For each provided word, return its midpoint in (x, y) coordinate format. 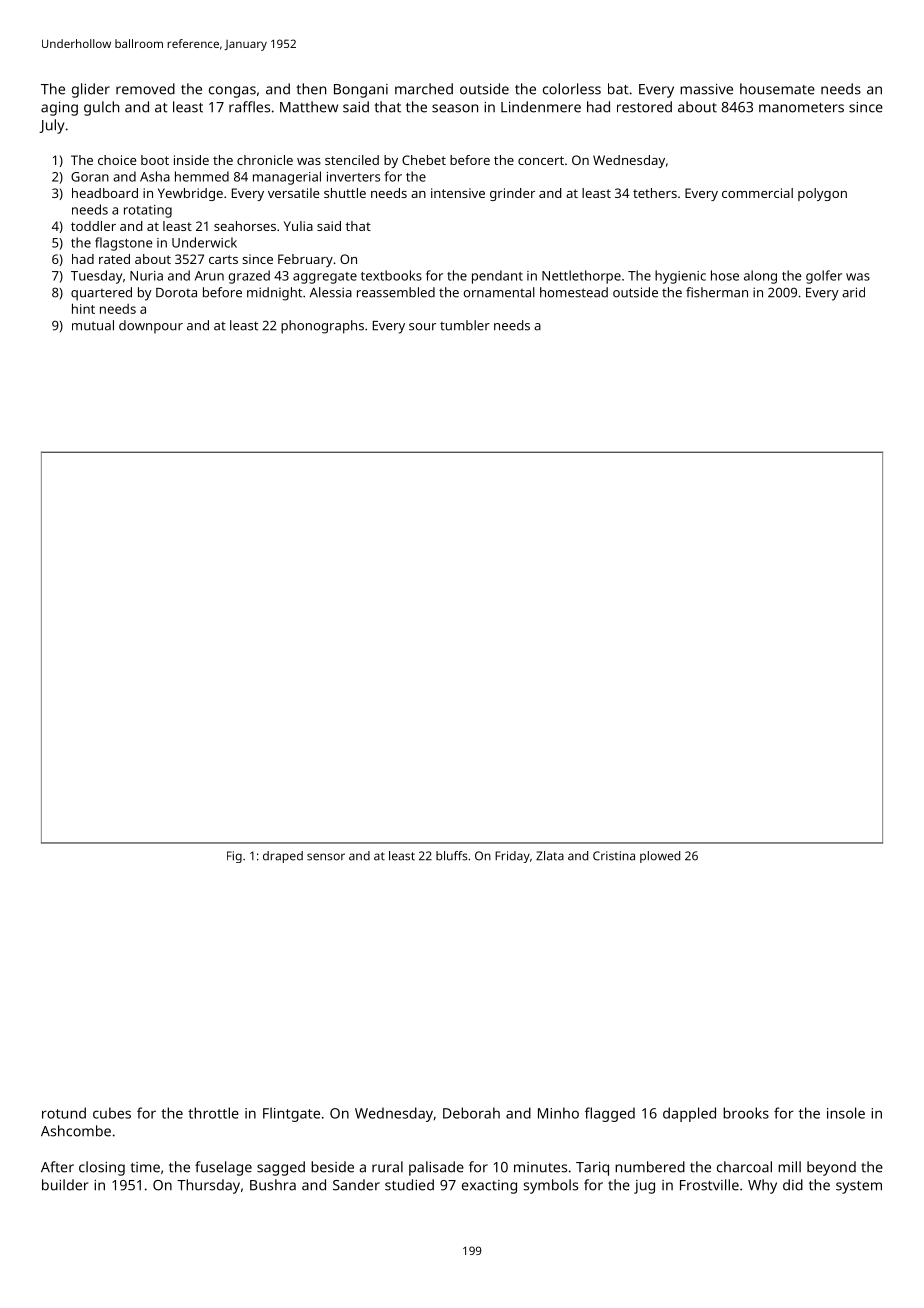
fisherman (717, 292)
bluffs (451, 856)
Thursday (208, 1186)
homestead (574, 292)
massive (706, 89)
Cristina (614, 856)
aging (59, 109)
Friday (512, 857)
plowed (660, 857)
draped (283, 857)
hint (83, 308)
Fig (234, 857)
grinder (512, 194)
